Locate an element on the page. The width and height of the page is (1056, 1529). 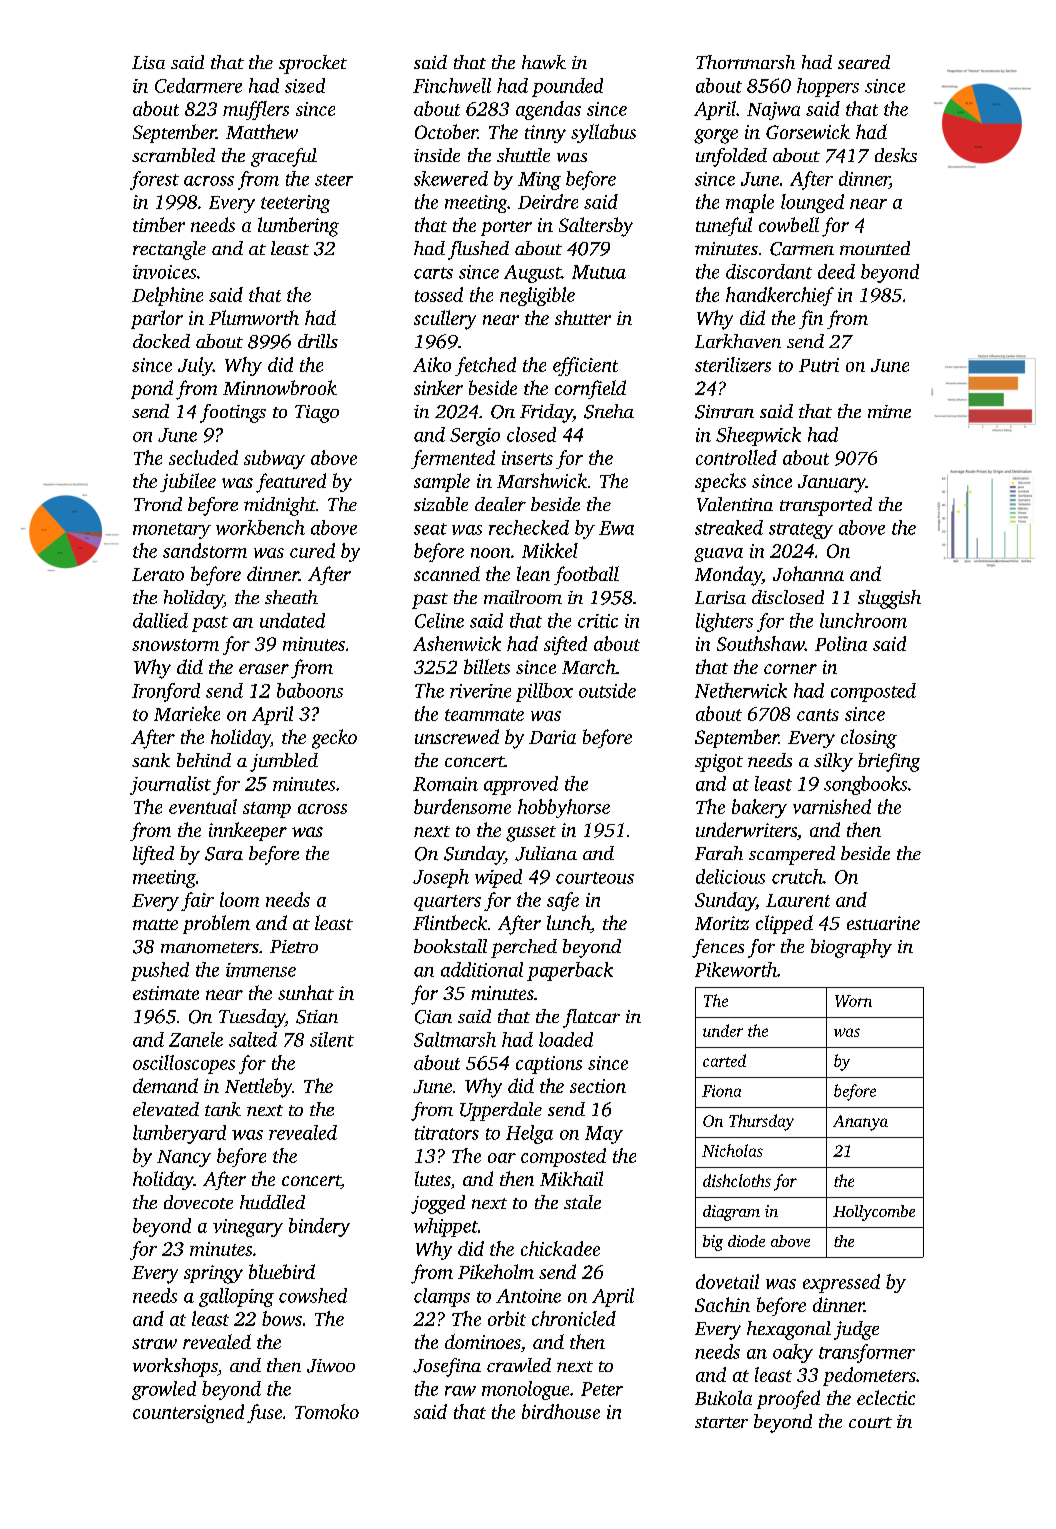
pounded is located at coordinates (567, 87).
